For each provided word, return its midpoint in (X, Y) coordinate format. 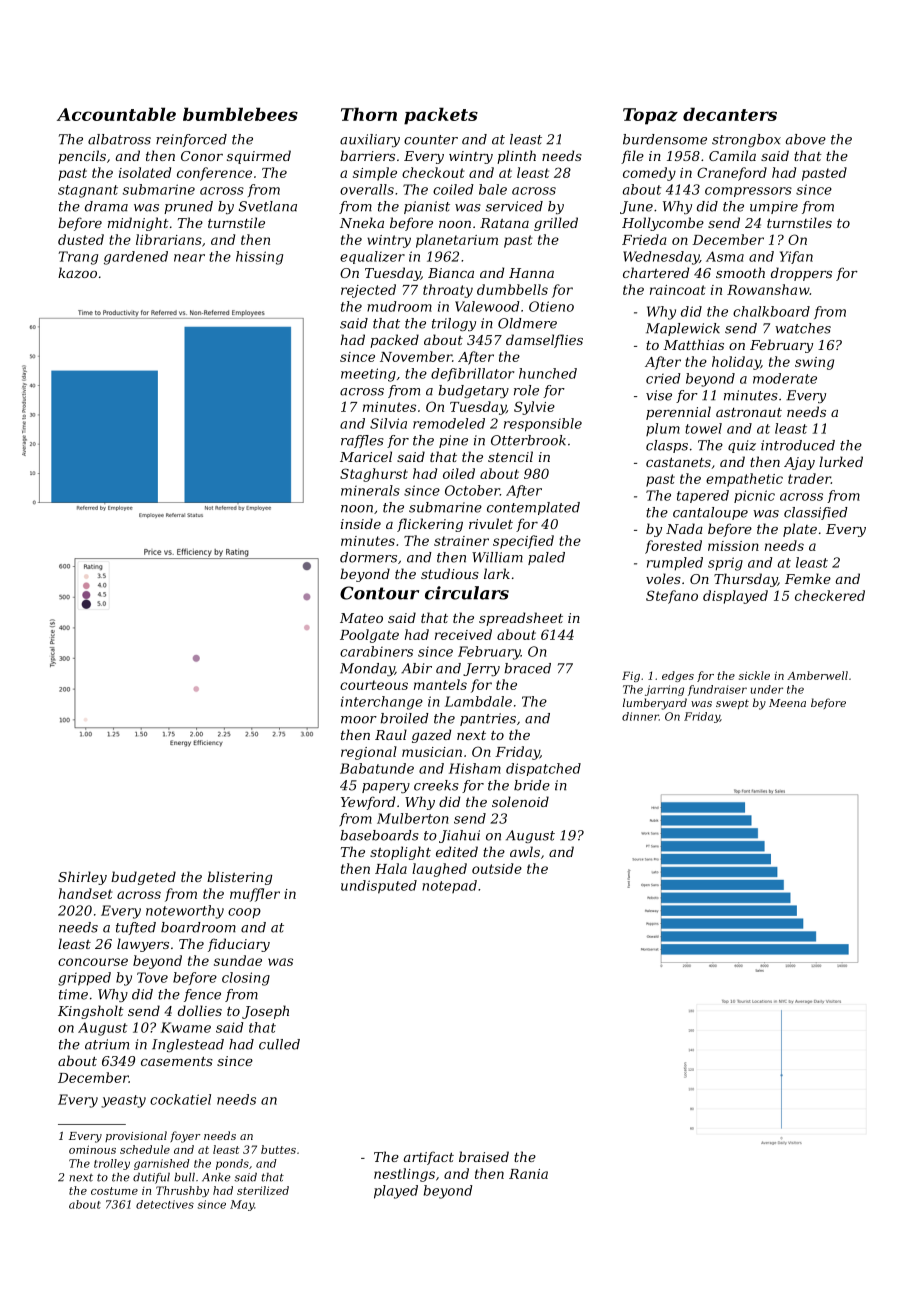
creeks (436, 785)
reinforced (191, 140)
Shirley (82, 878)
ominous (92, 1149)
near (189, 258)
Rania (528, 1174)
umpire (774, 207)
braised (484, 1156)
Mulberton (413, 818)
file (632, 157)
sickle (754, 675)
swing (814, 363)
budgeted (143, 878)
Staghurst (374, 475)
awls (525, 851)
